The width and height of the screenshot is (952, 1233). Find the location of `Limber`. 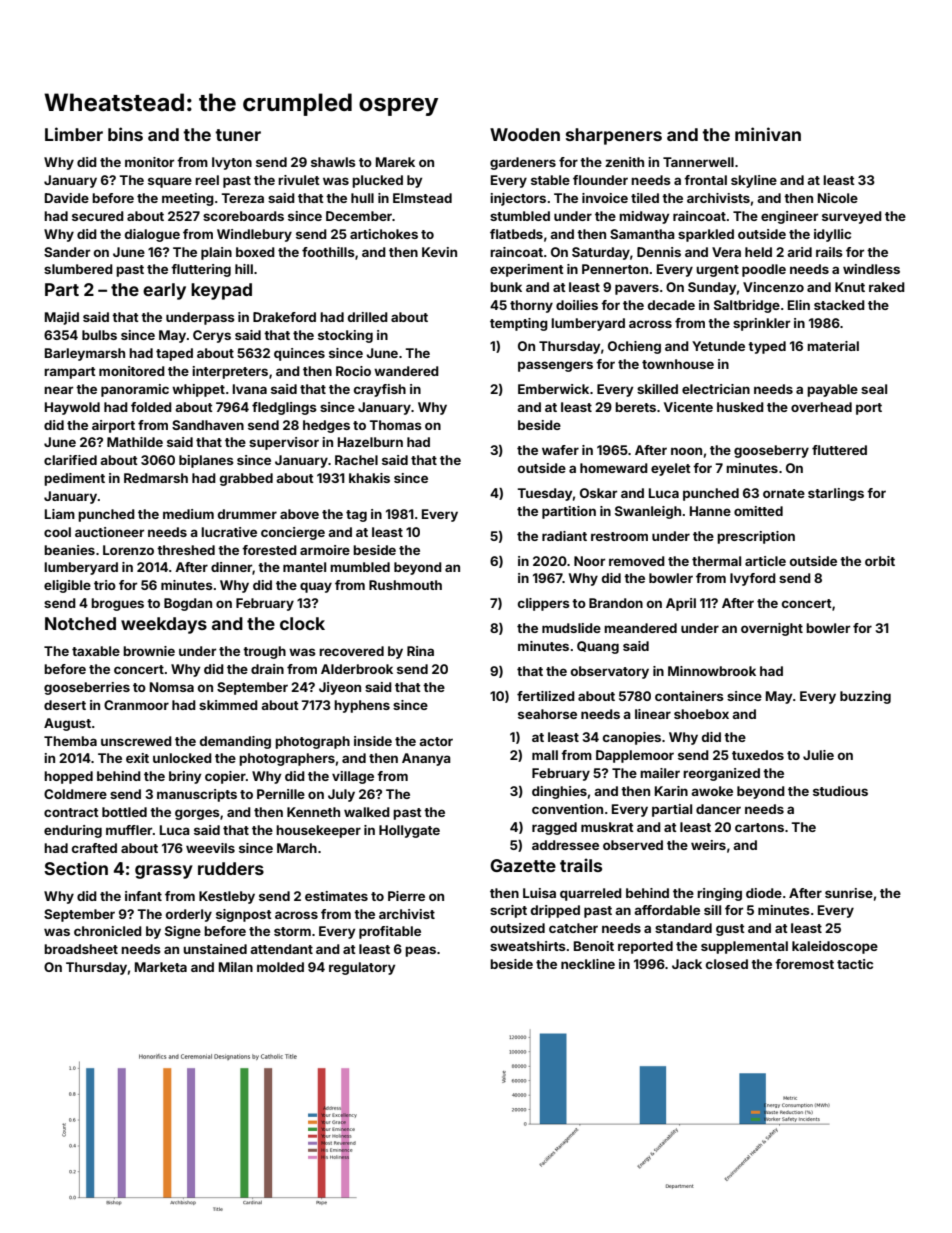

Limber is located at coordinates (74, 134).
